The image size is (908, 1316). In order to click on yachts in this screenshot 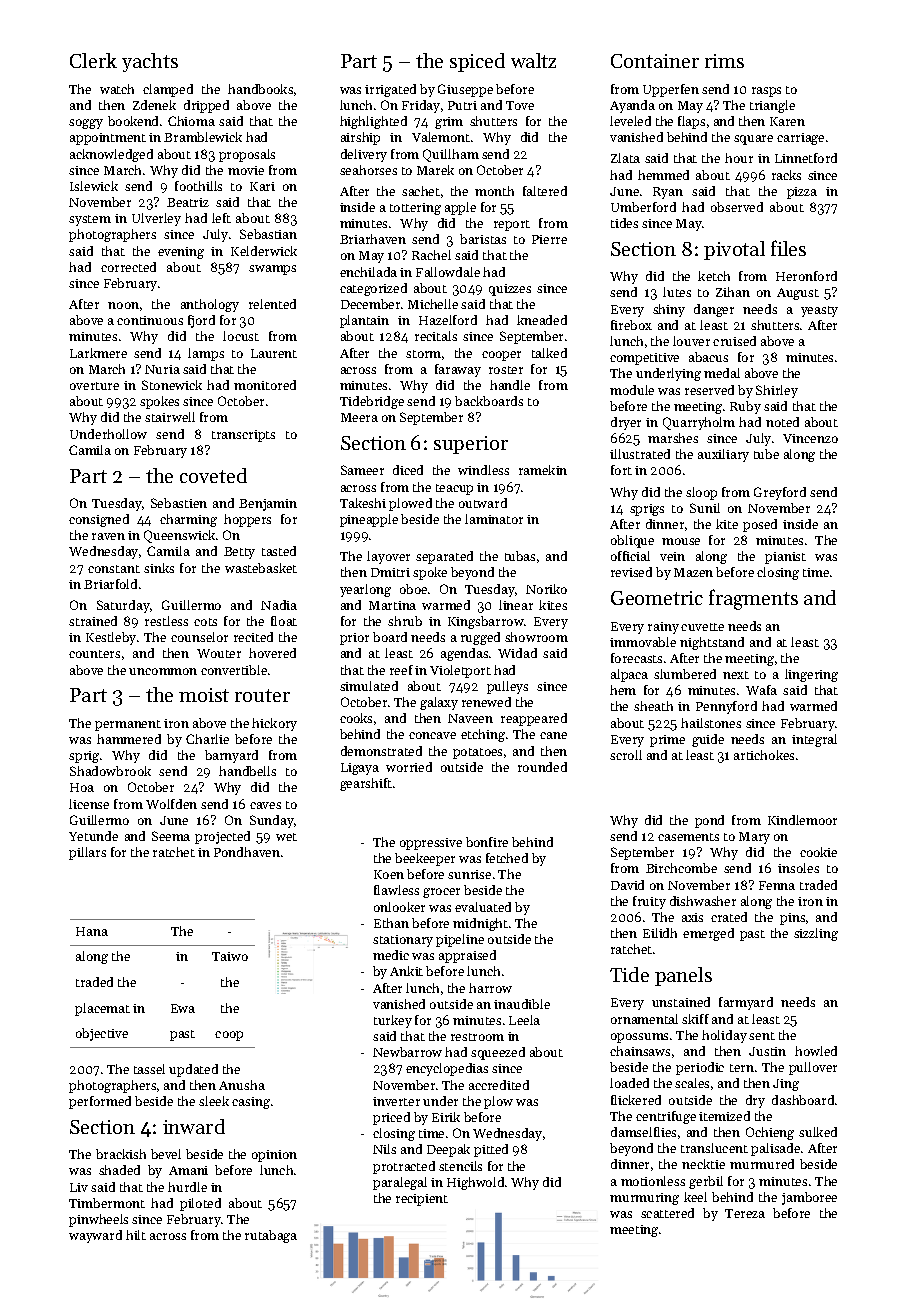, I will do `click(150, 62)`.
